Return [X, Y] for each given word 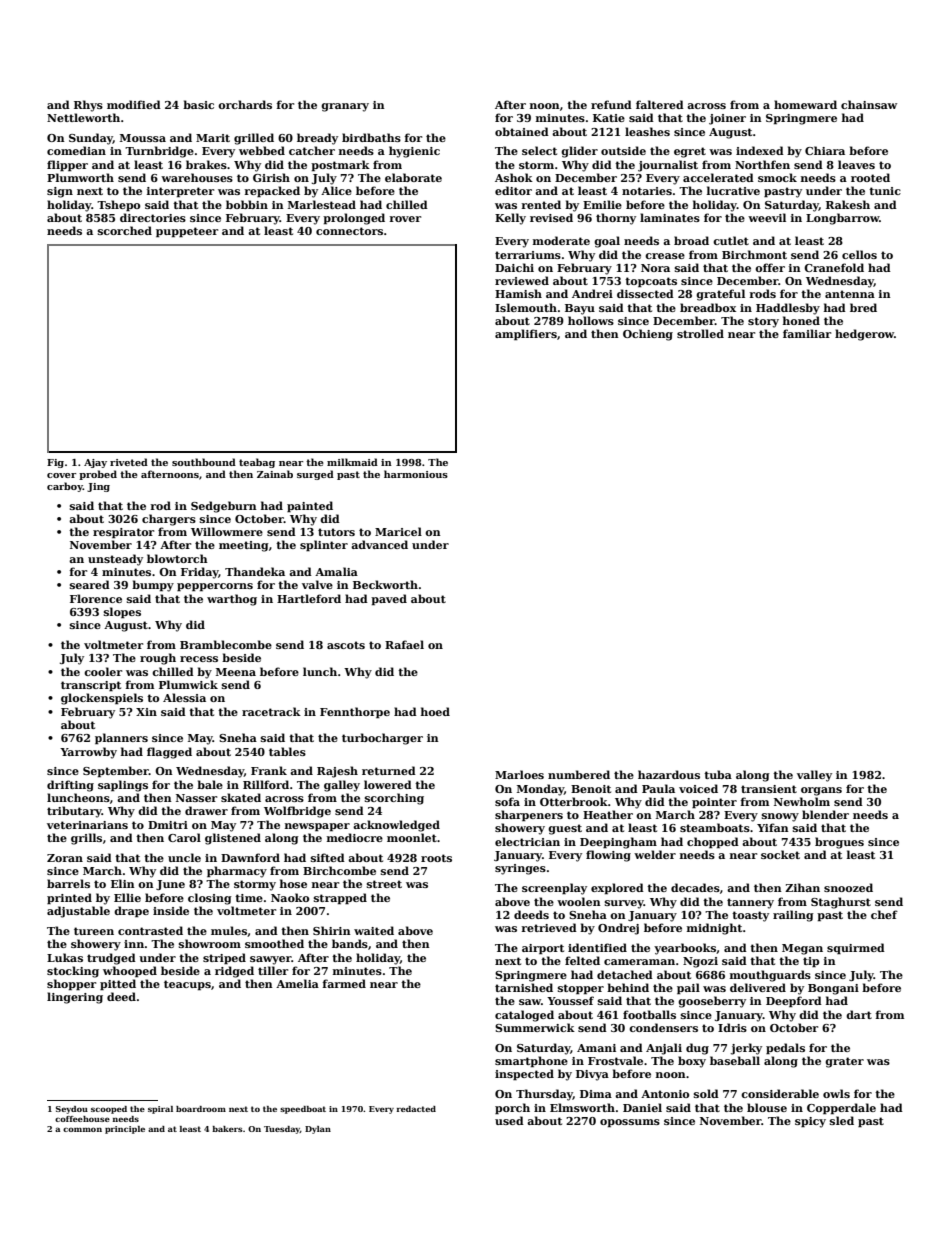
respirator [123, 533]
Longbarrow [842, 219]
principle [125, 1130]
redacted [416, 1109]
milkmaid [352, 462]
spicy [810, 1122]
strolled [700, 333]
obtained [522, 131]
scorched [125, 230]
